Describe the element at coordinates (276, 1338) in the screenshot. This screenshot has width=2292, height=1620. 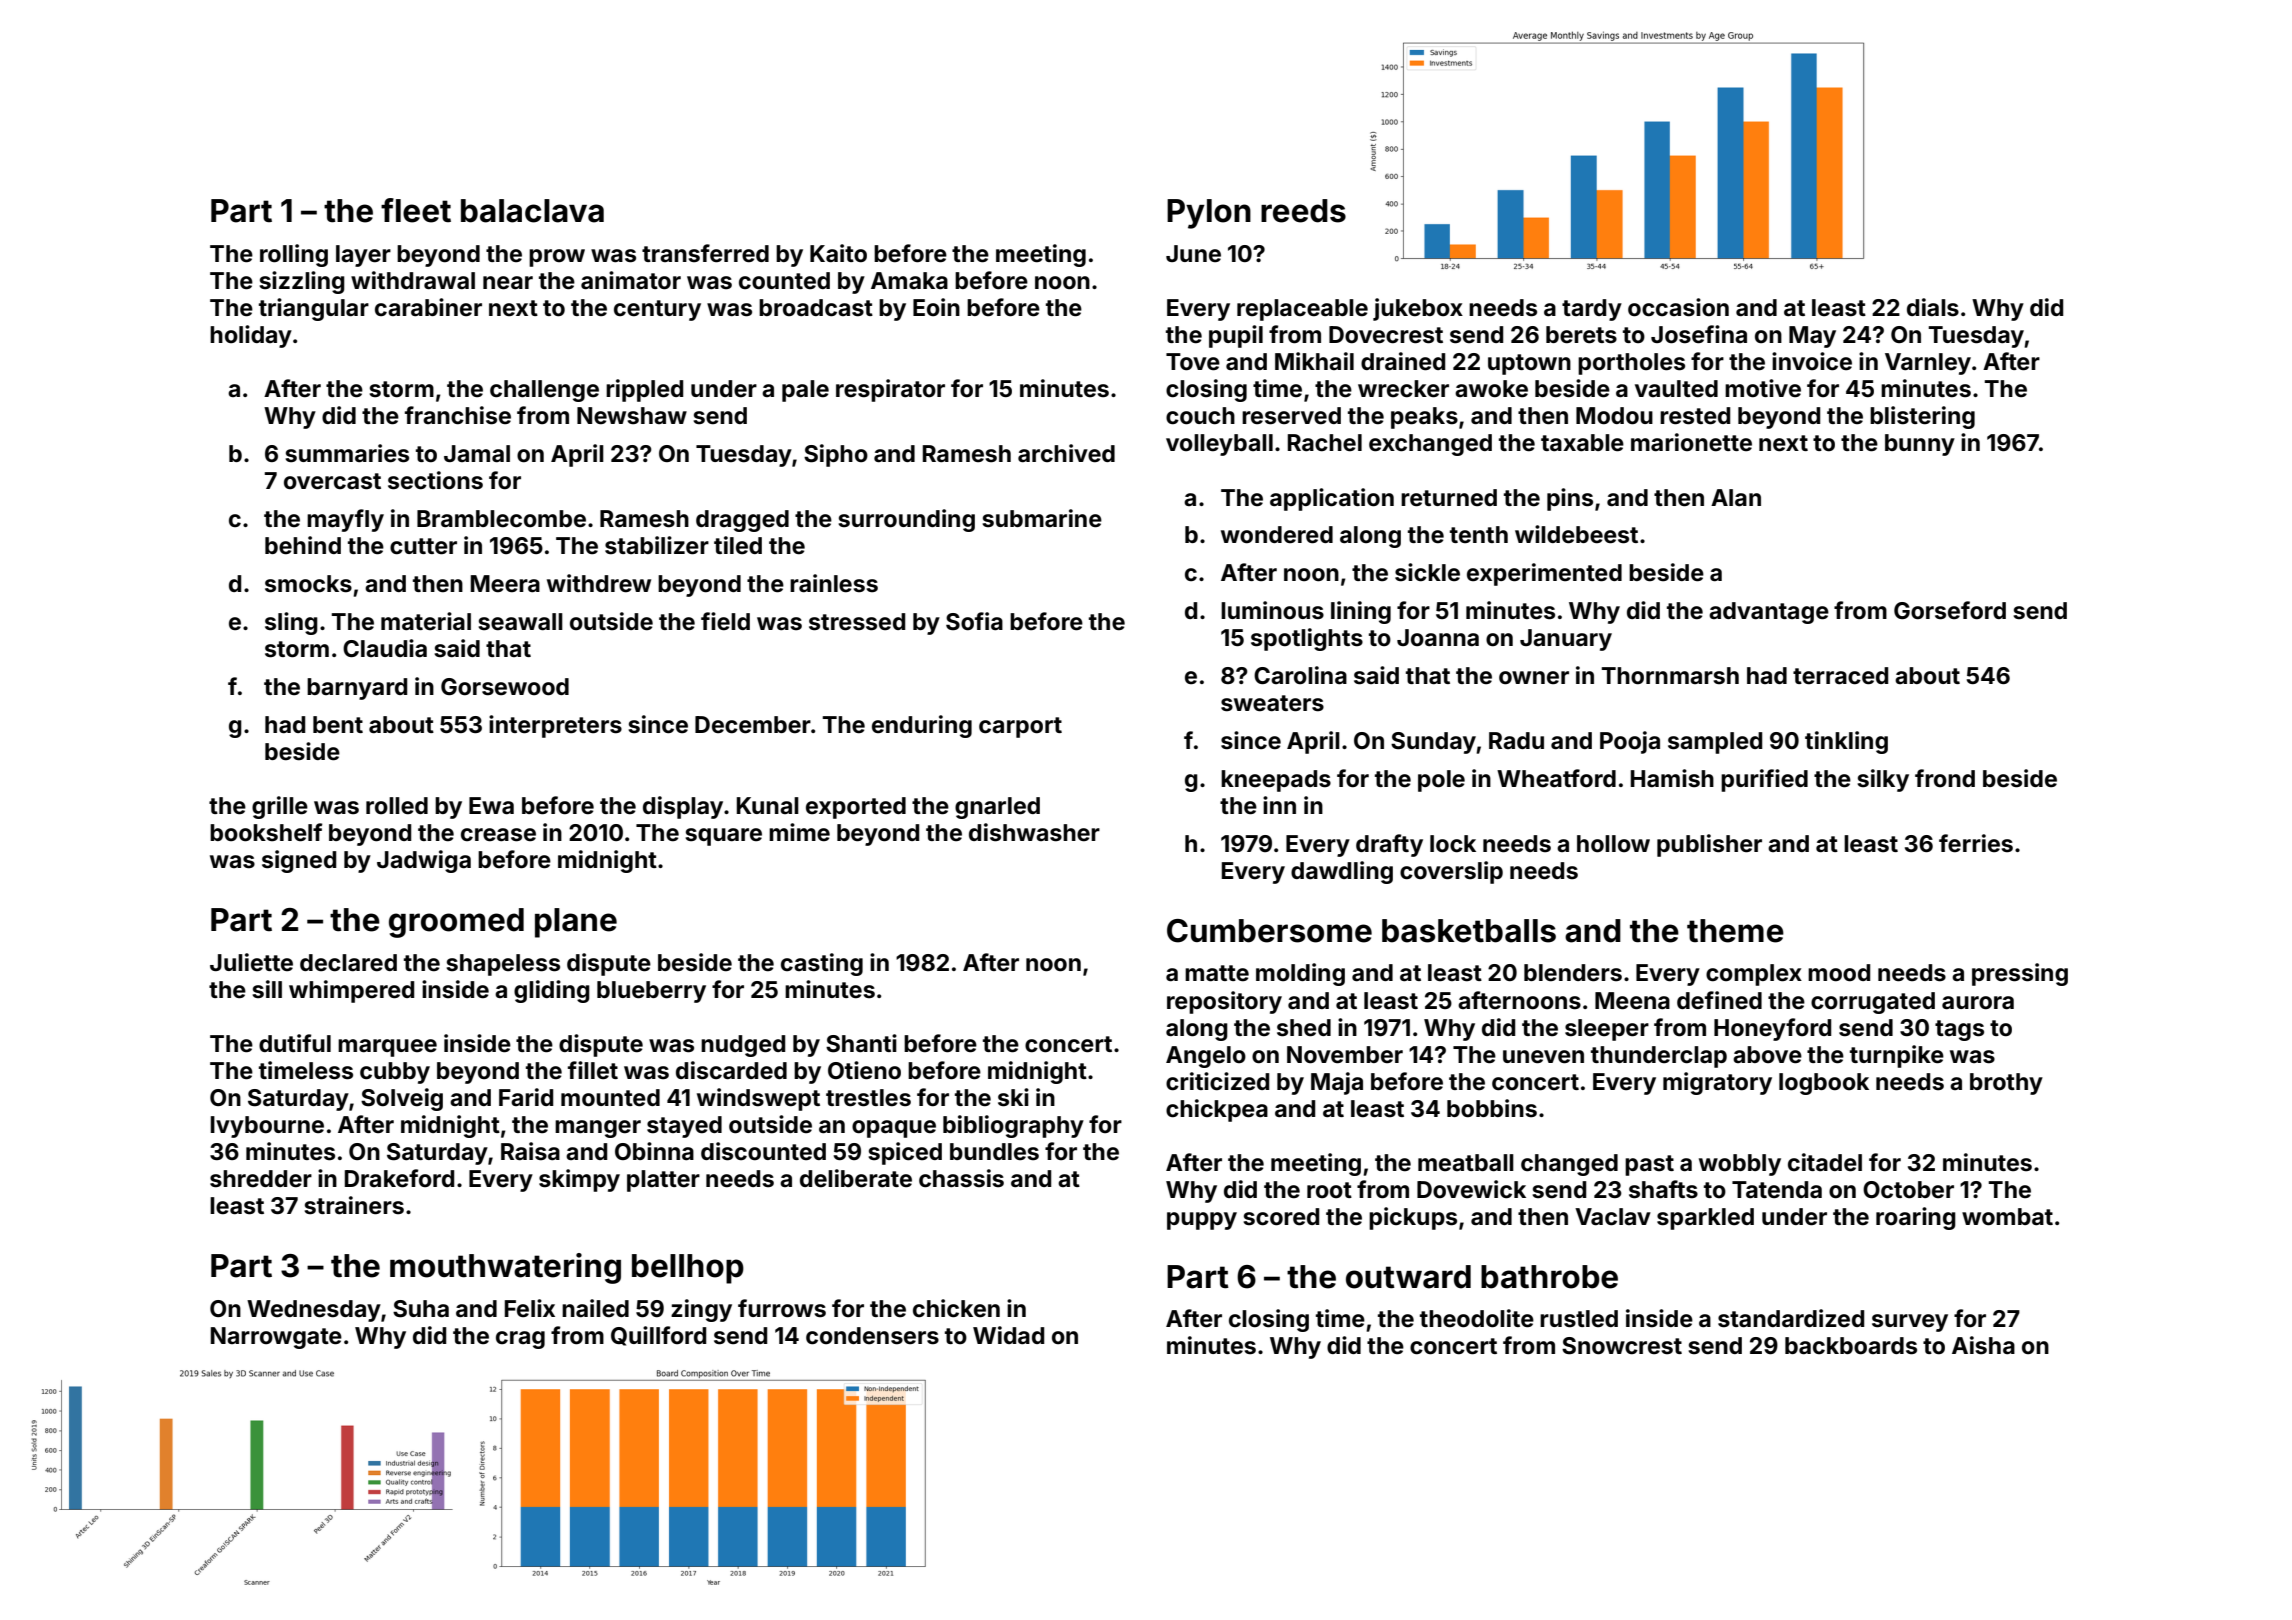
I see `Narrowgate` at that location.
